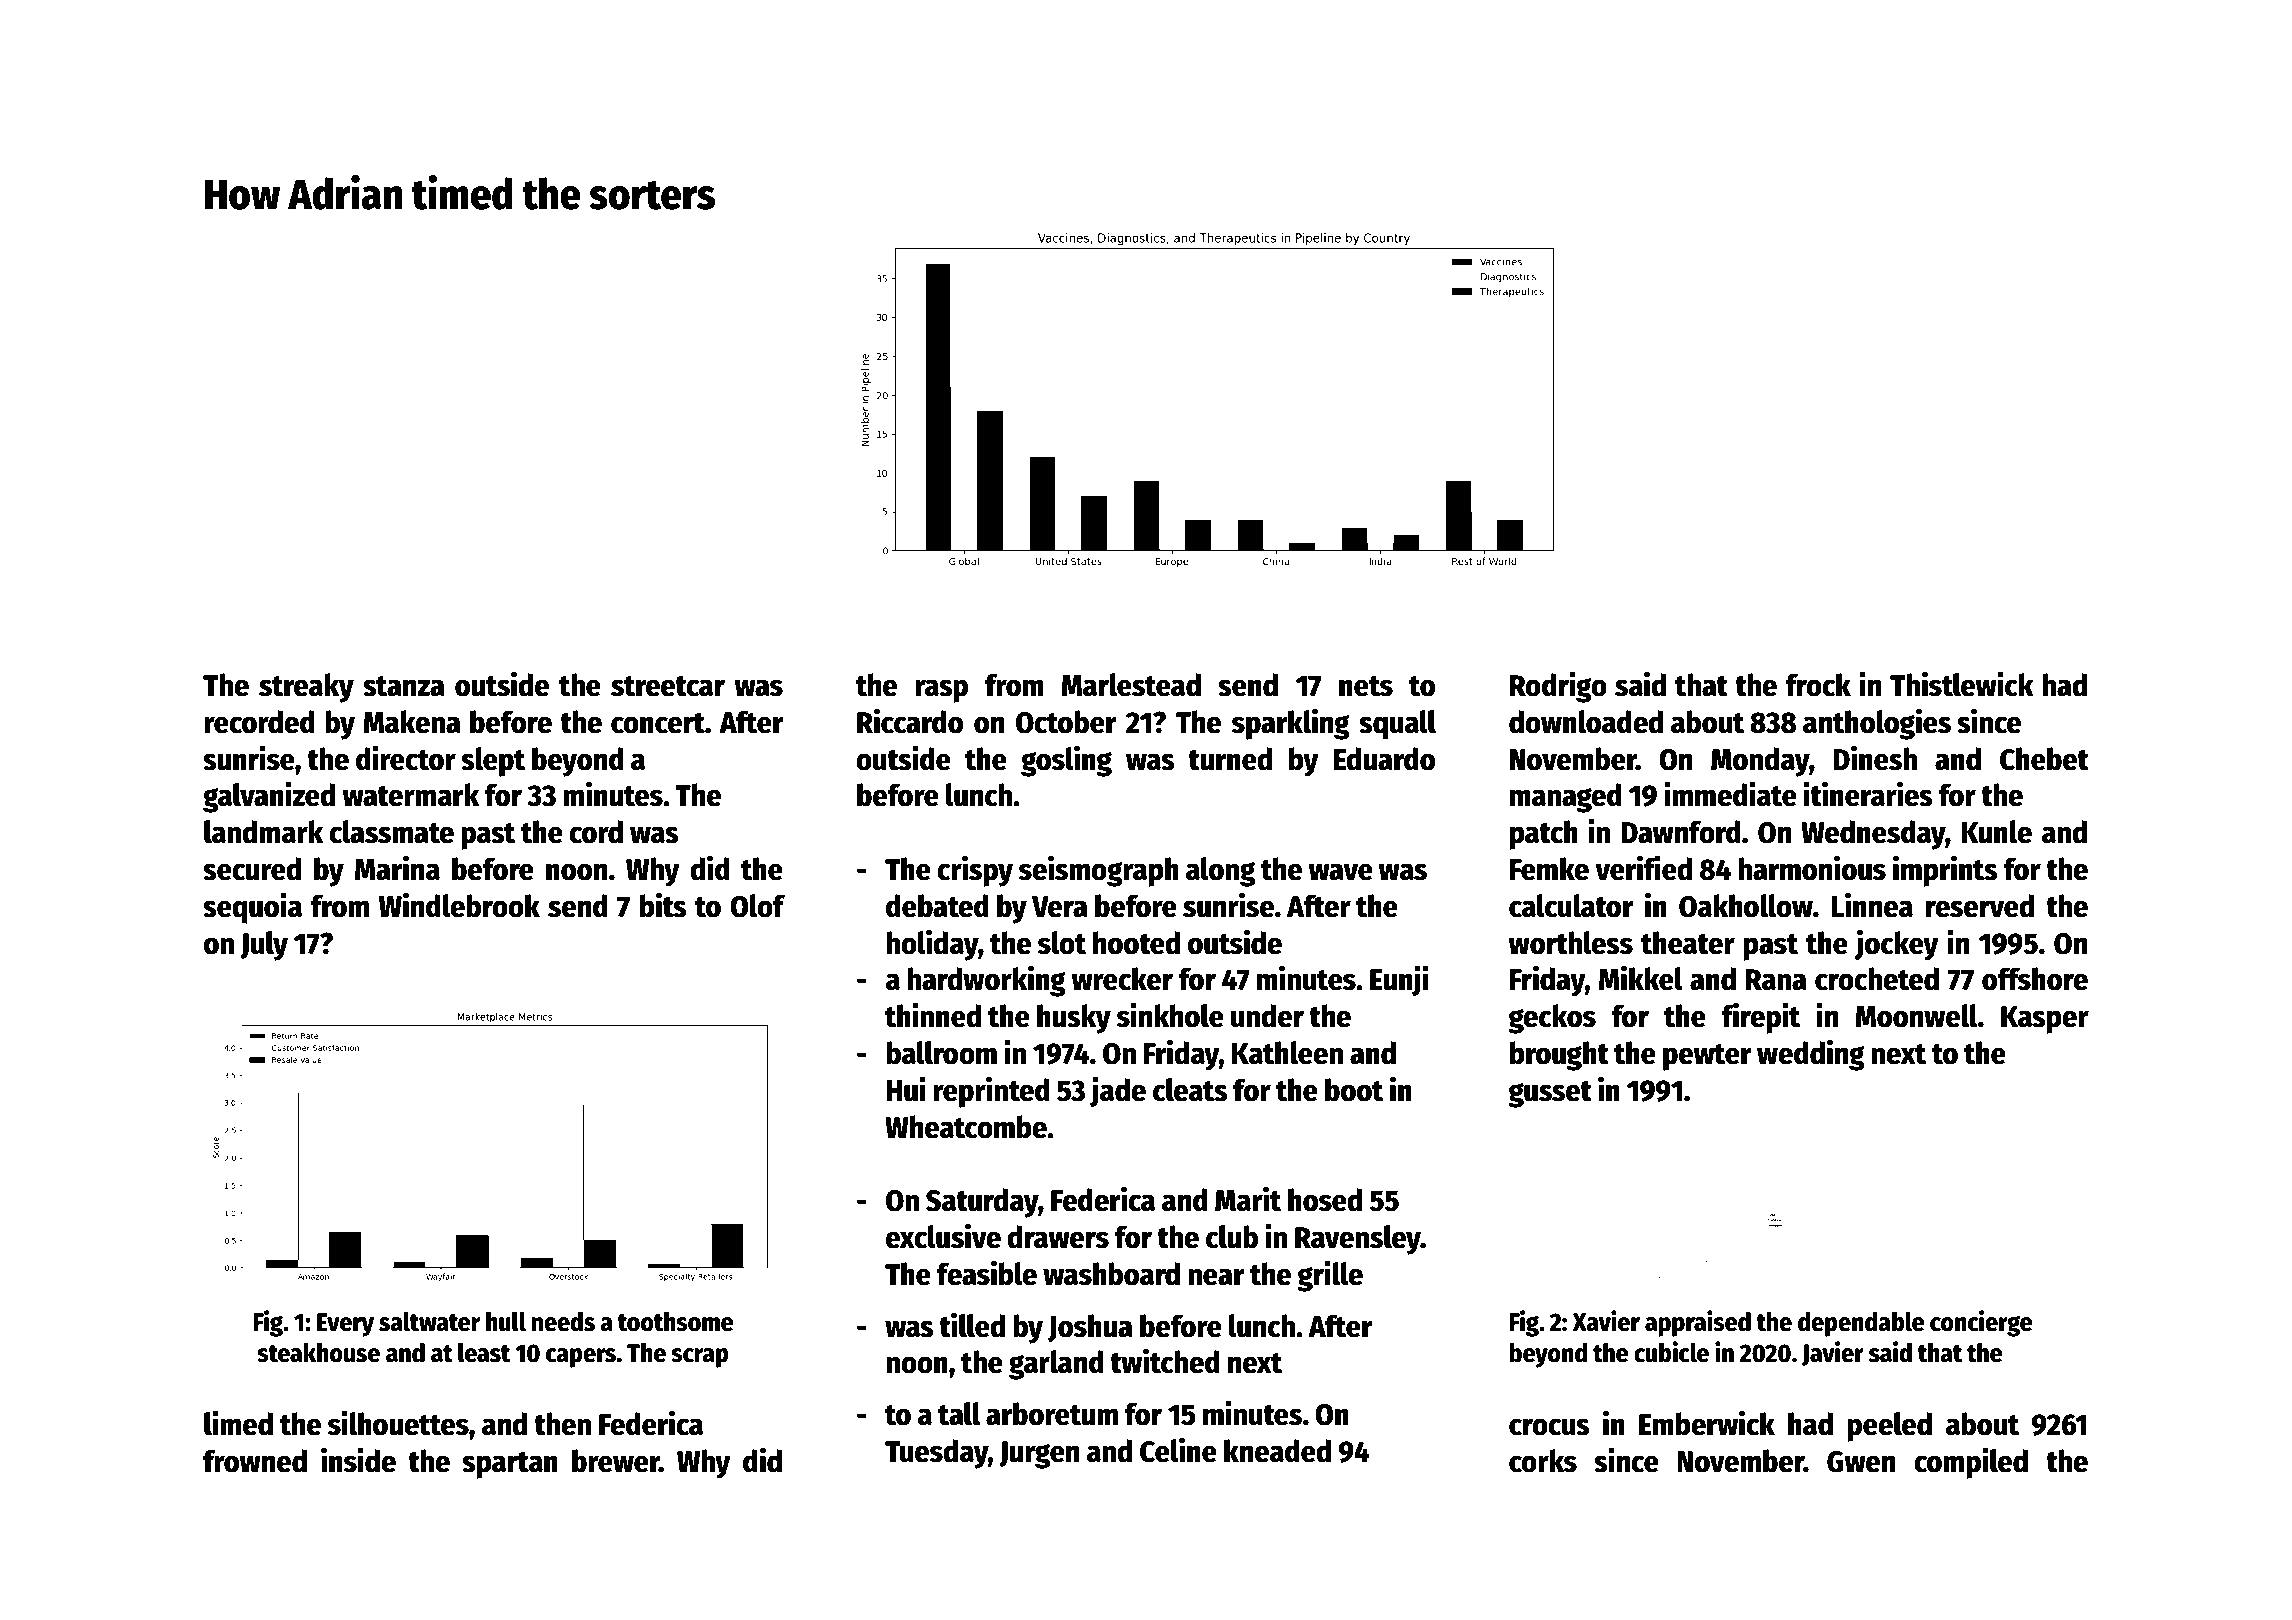  Describe the element at coordinates (966, 1127) in the screenshot. I see `Wheatcombe` at that location.
